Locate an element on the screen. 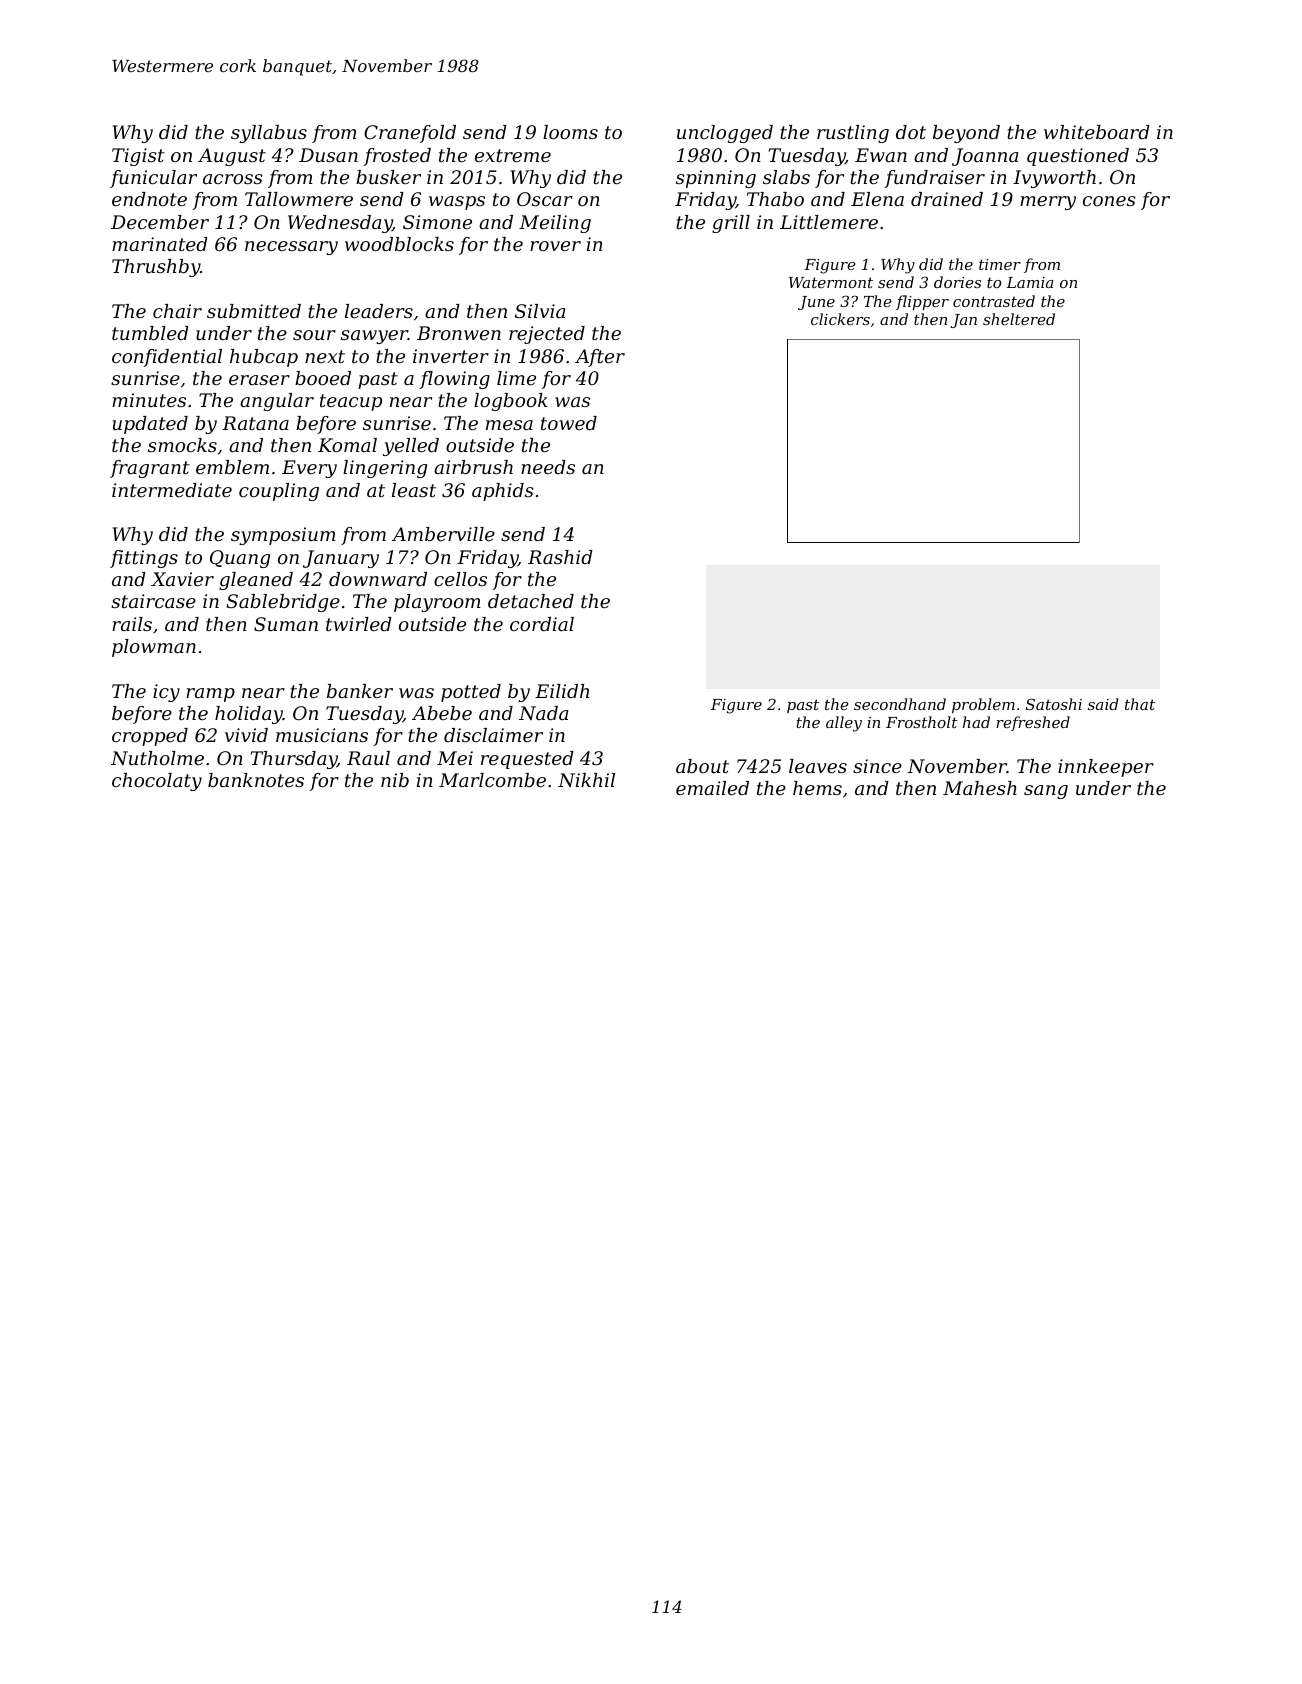 The height and width of the screenshot is (1684, 1302). questioned is located at coordinates (1078, 157).
